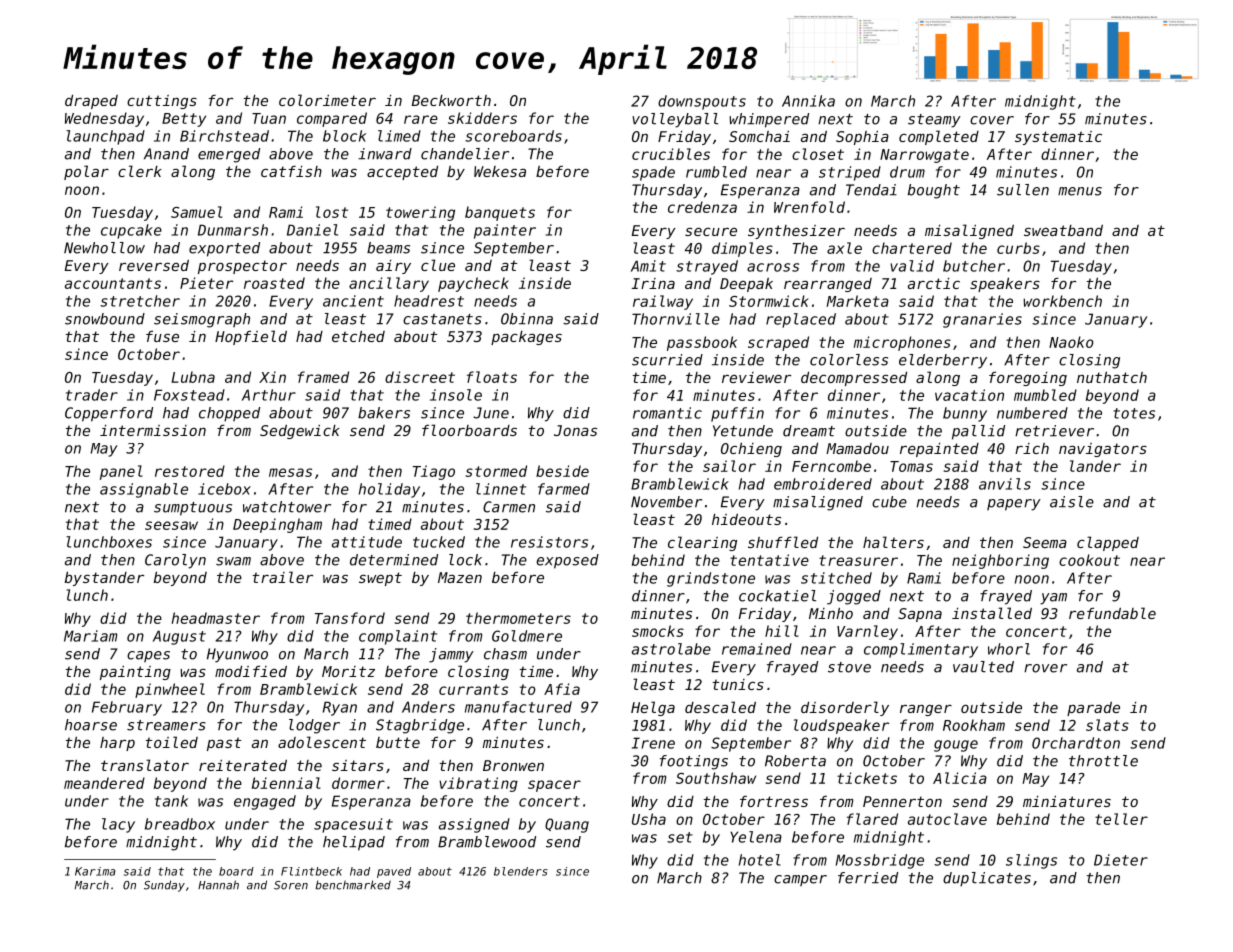 This document has height=952, width=1233. Describe the element at coordinates (653, 708) in the document. I see `Helga` at that location.
